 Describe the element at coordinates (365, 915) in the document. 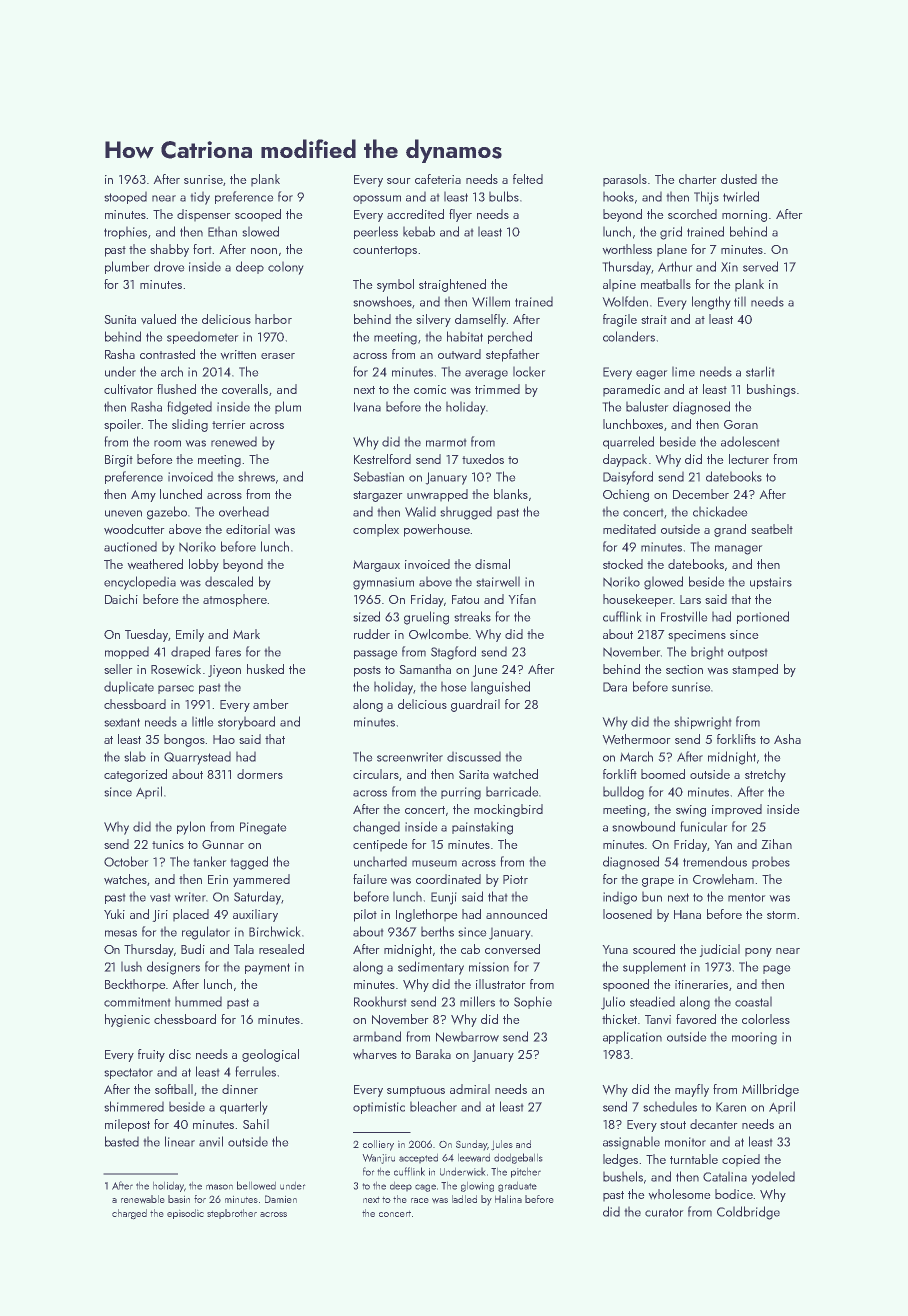

I see `pilot` at that location.
